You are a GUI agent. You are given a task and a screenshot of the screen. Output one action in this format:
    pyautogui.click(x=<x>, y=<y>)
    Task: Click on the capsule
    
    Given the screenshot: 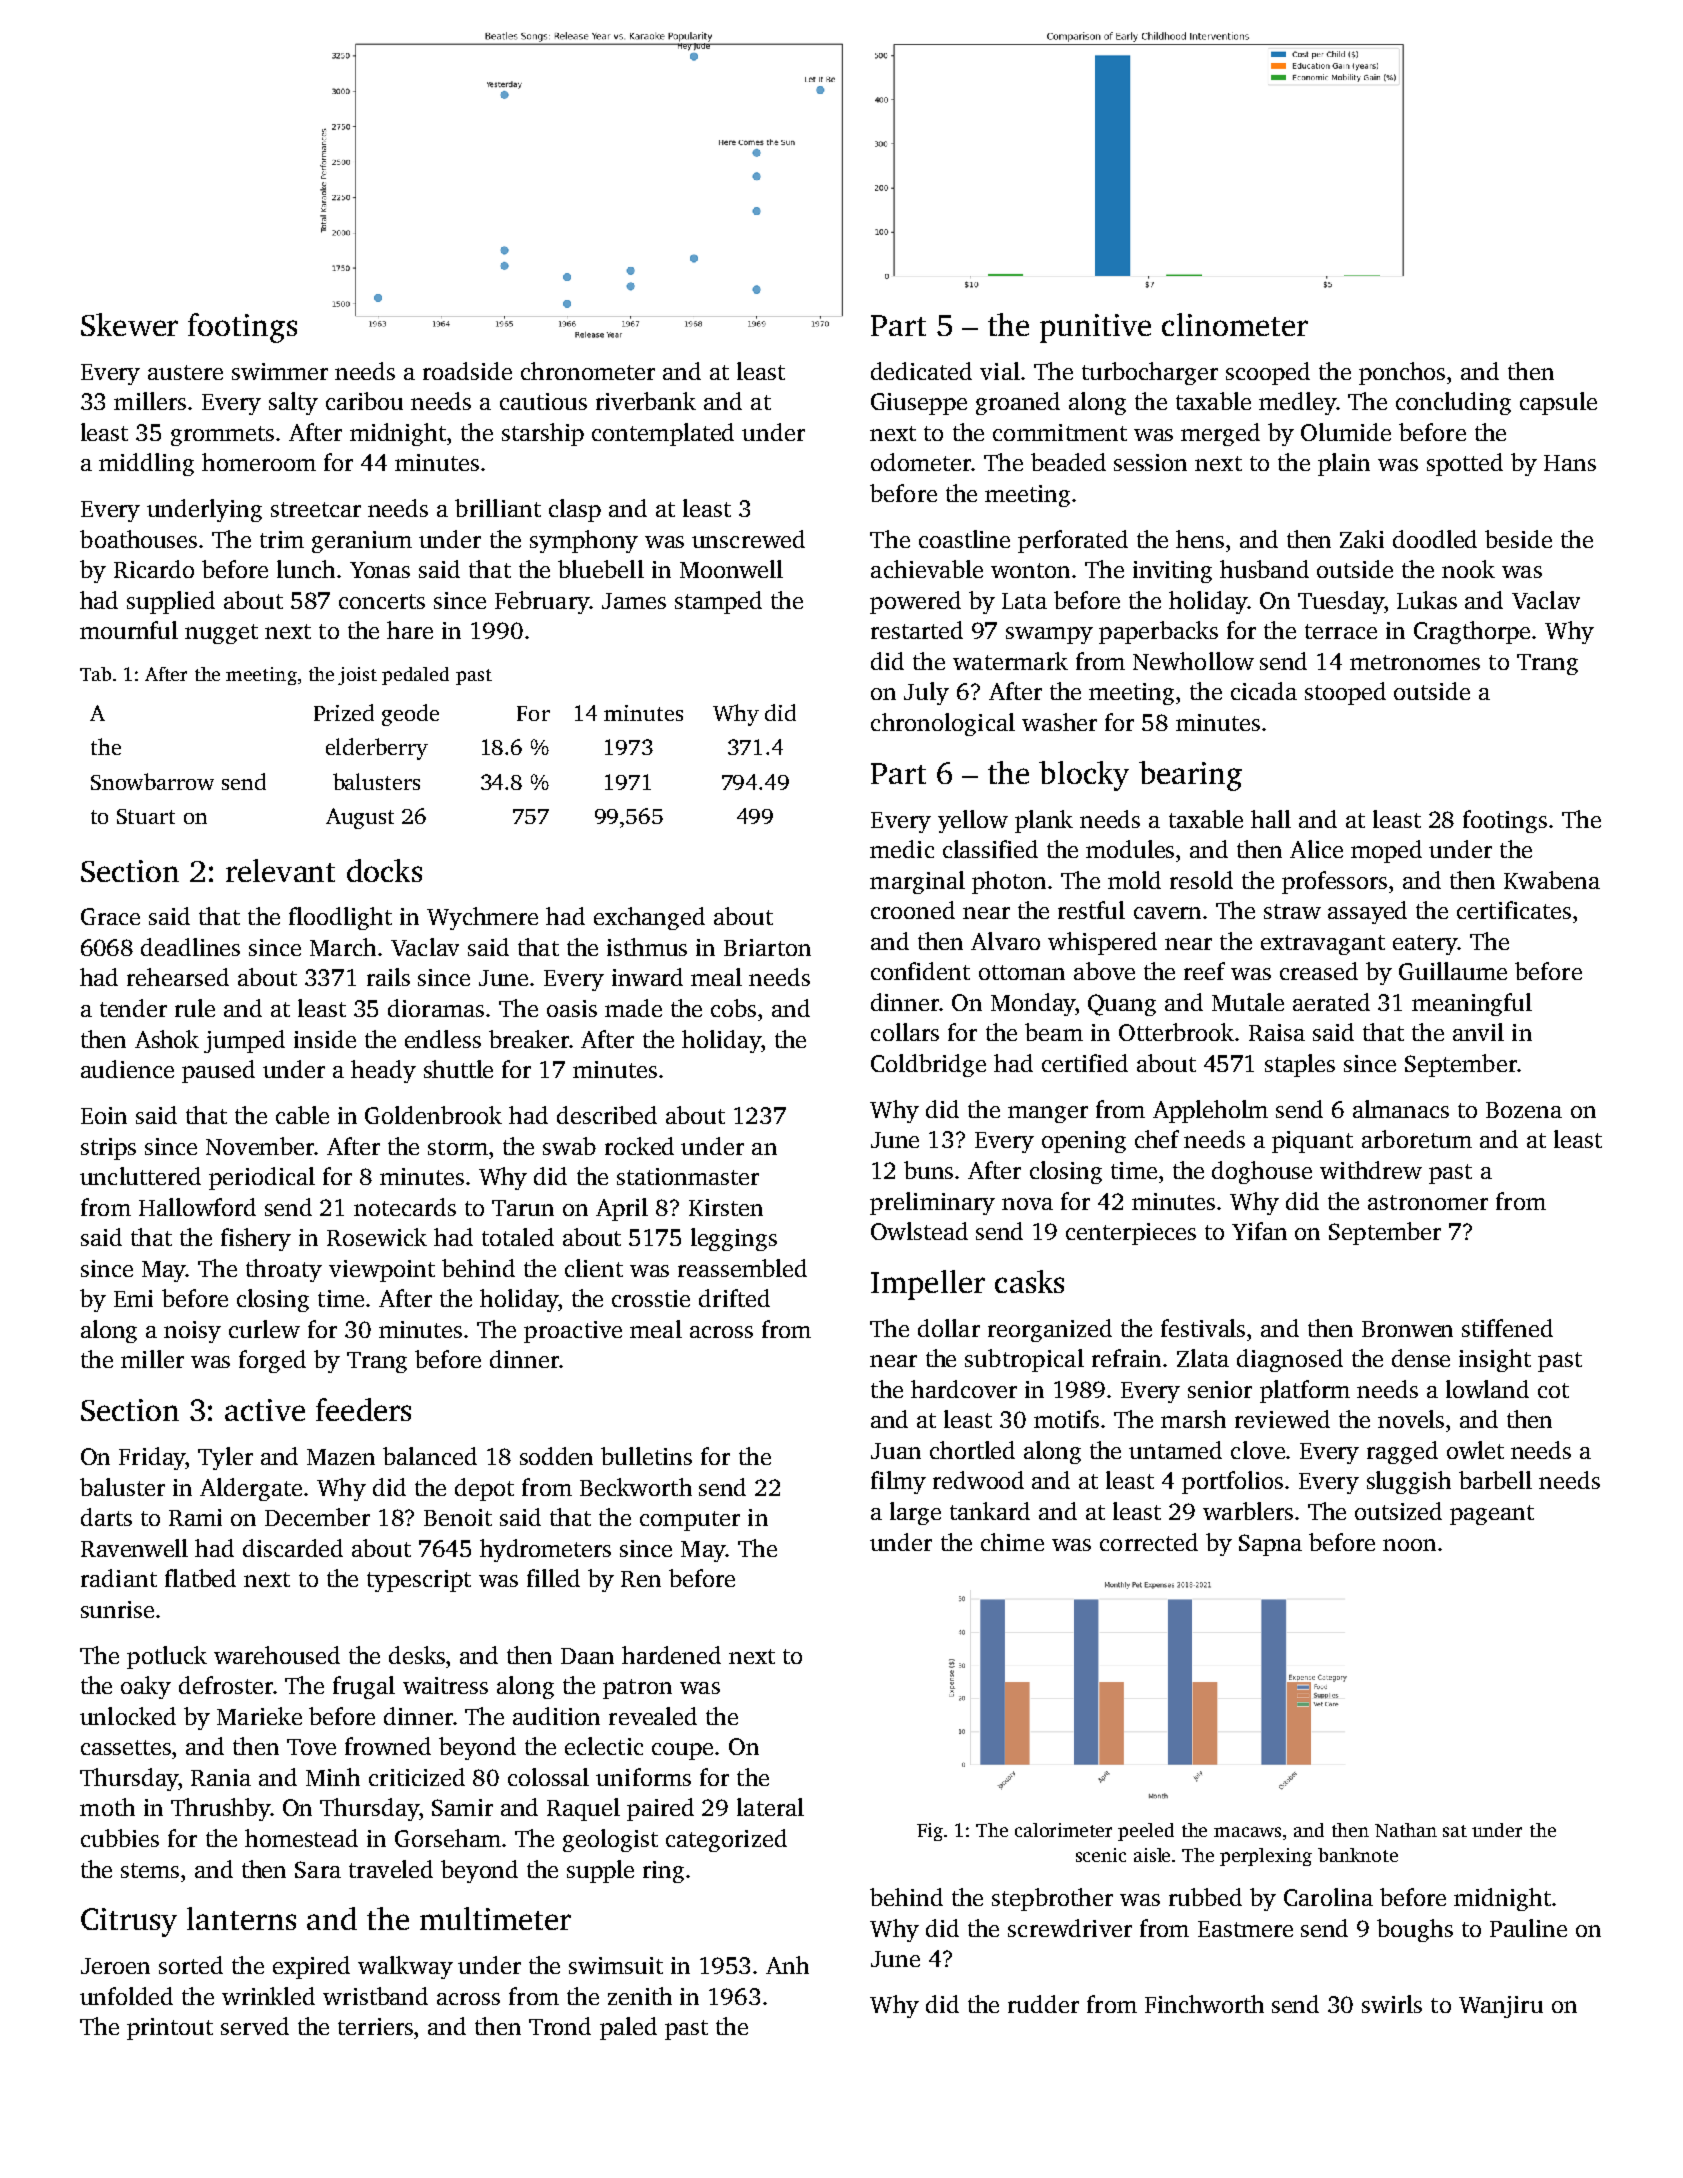 What is the action you would take?
    pyautogui.click(x=1558, y=403)
